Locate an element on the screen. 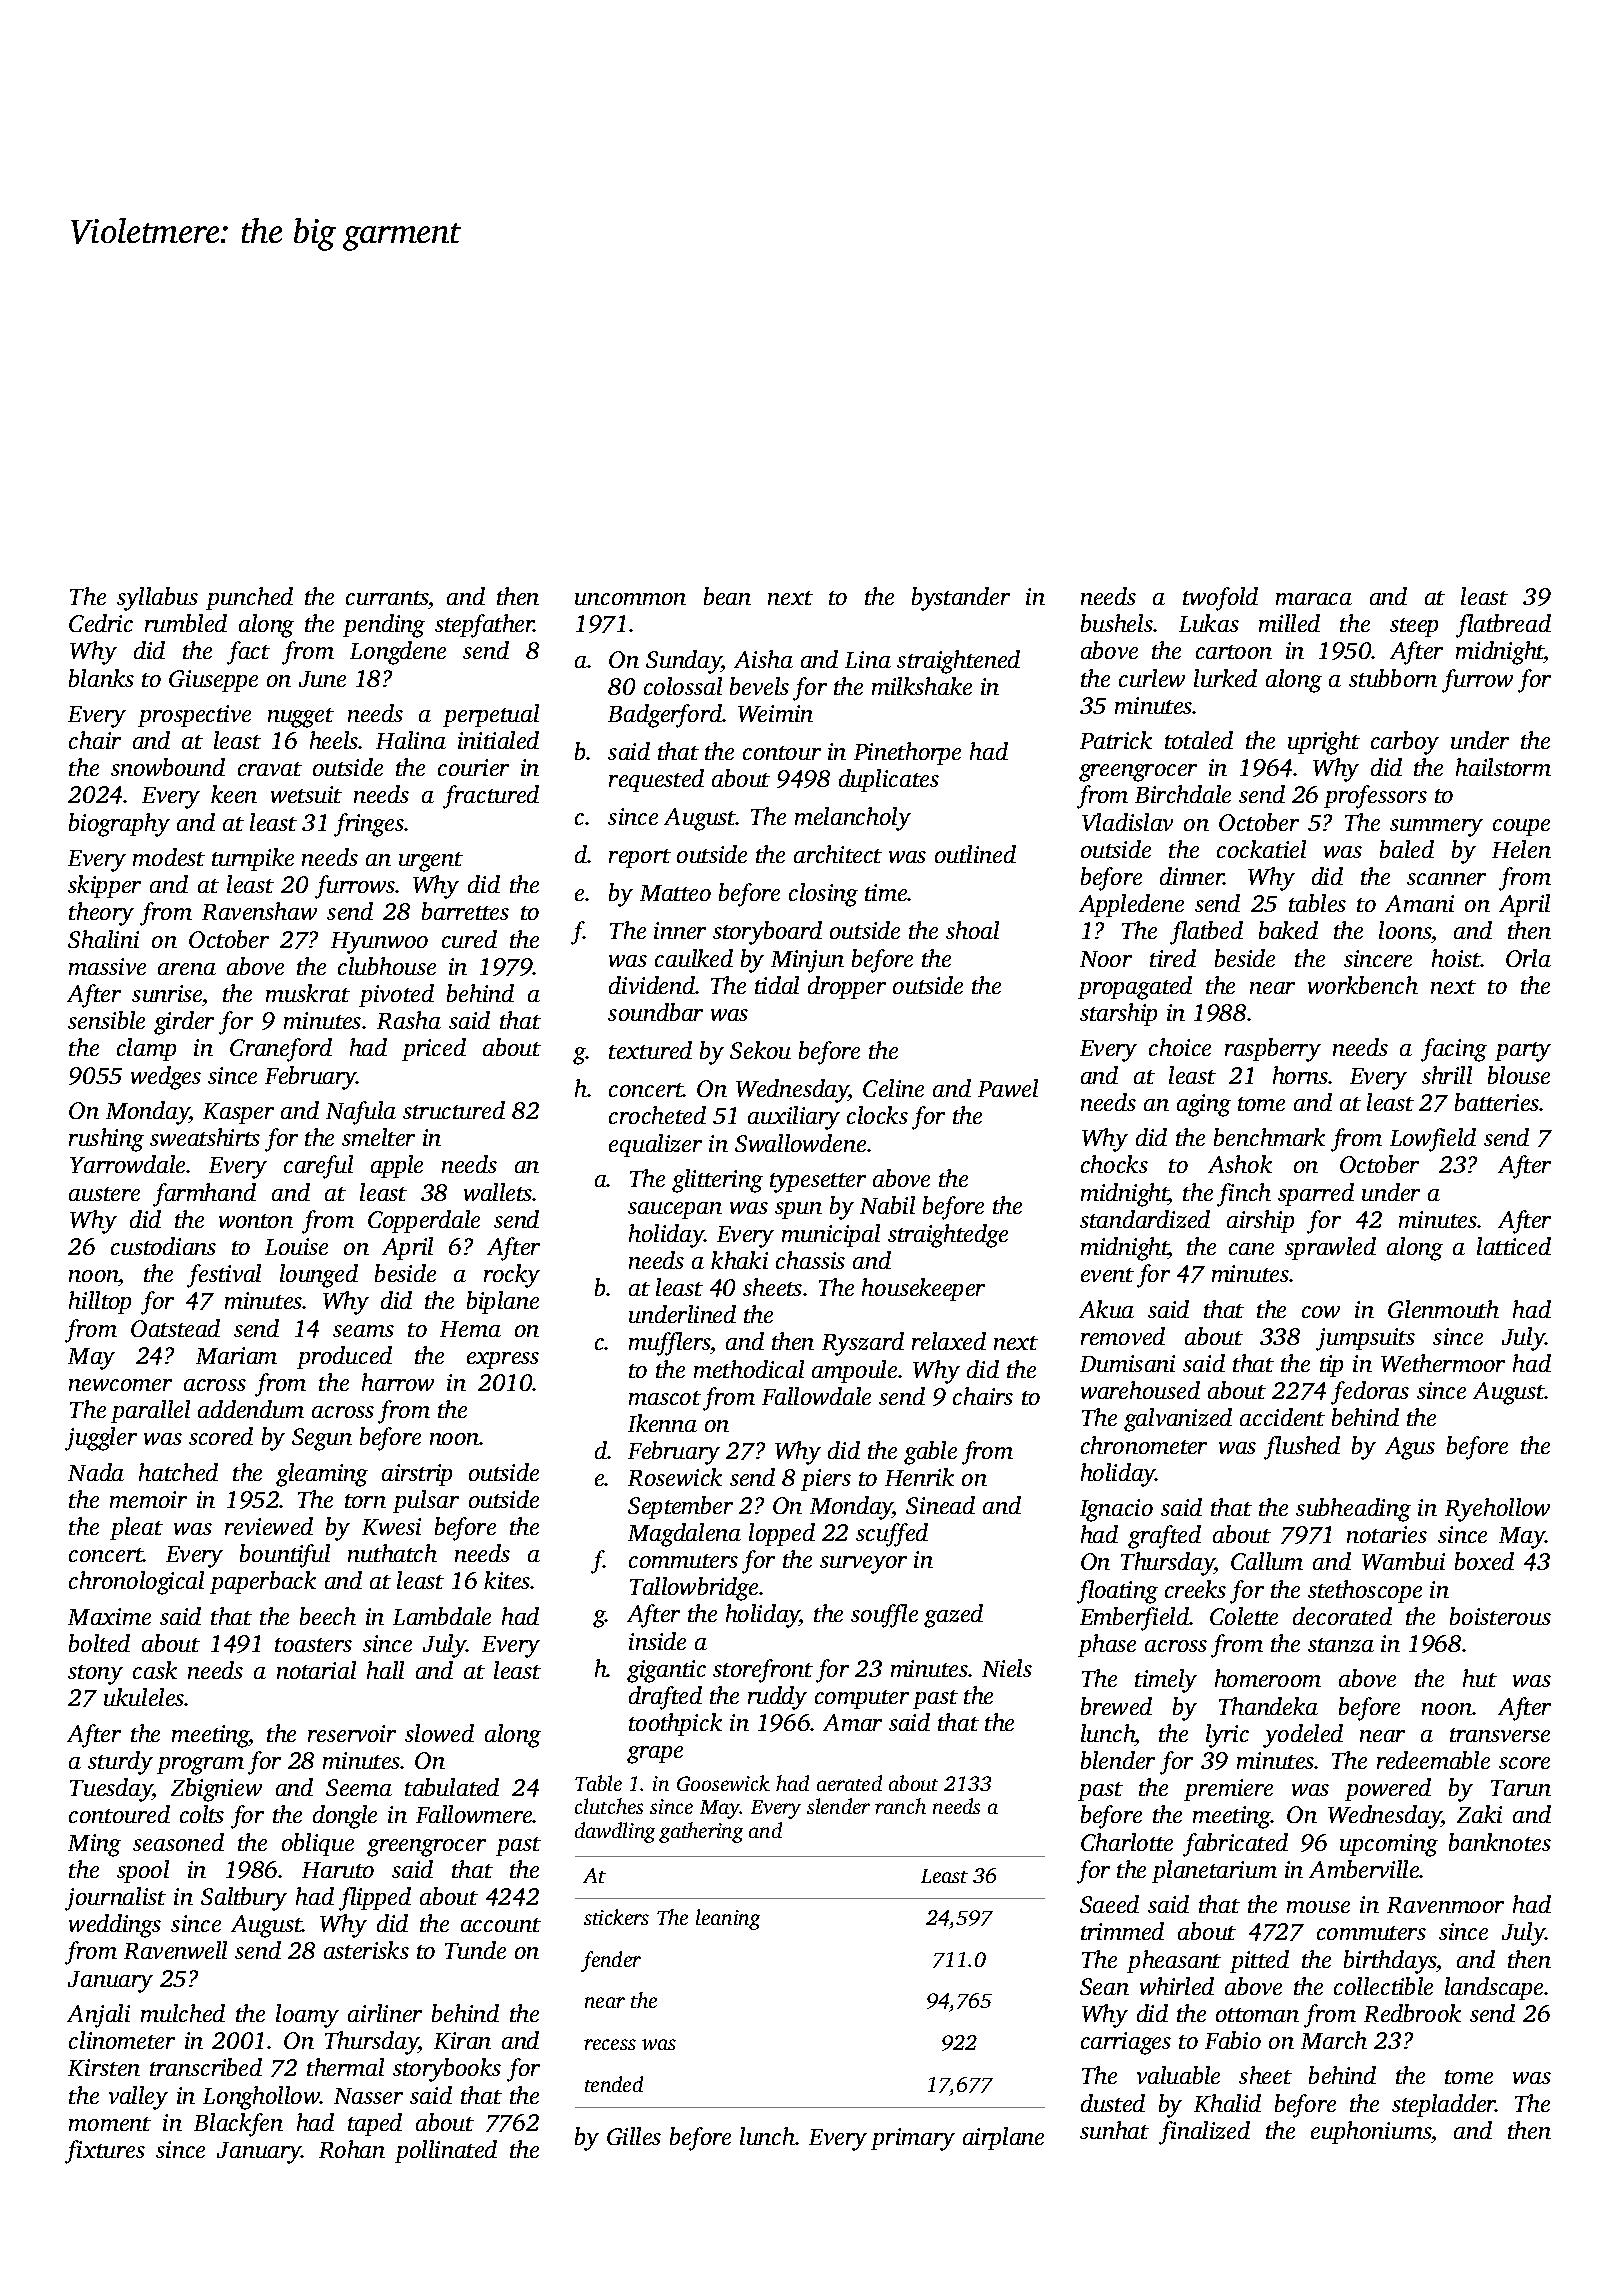 The height and width of the screenshot is (2292, 1620). bystander is located at coordinates (961, 599).
